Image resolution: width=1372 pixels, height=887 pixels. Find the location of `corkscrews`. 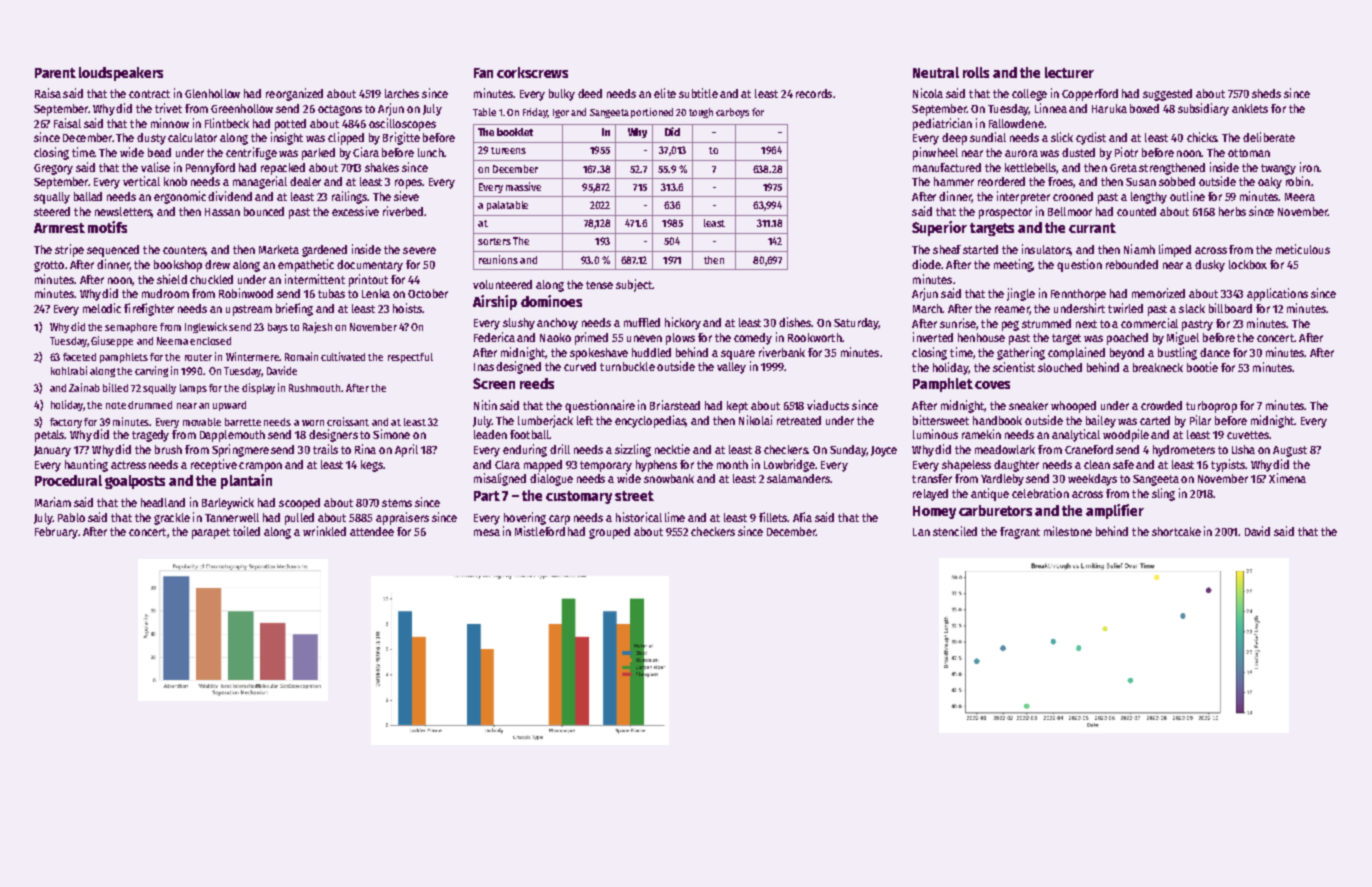

corkscrews is located at coordinates (532, 72).
